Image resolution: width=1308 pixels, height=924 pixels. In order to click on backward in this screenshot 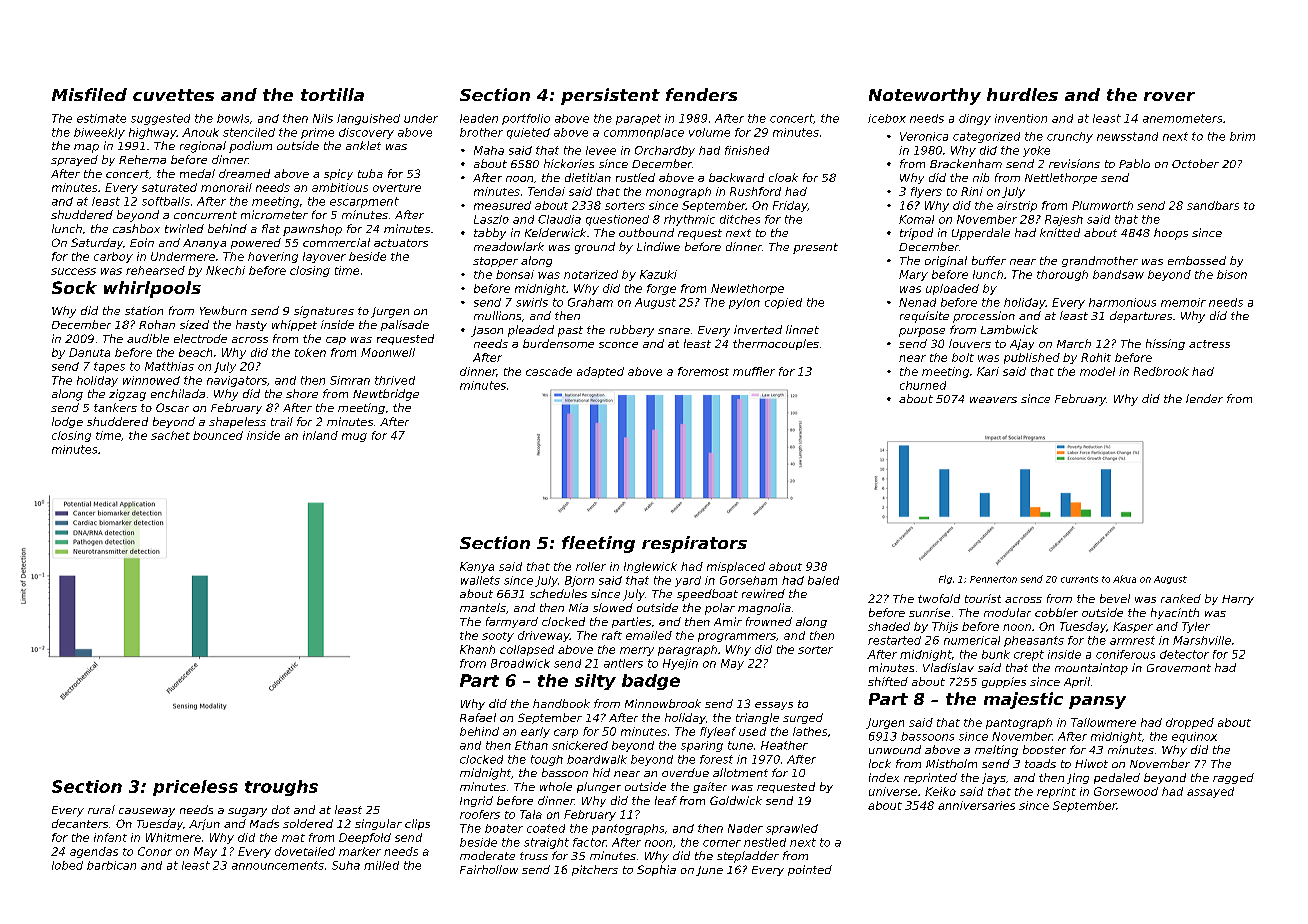, I will do `click(736, 177)`.
